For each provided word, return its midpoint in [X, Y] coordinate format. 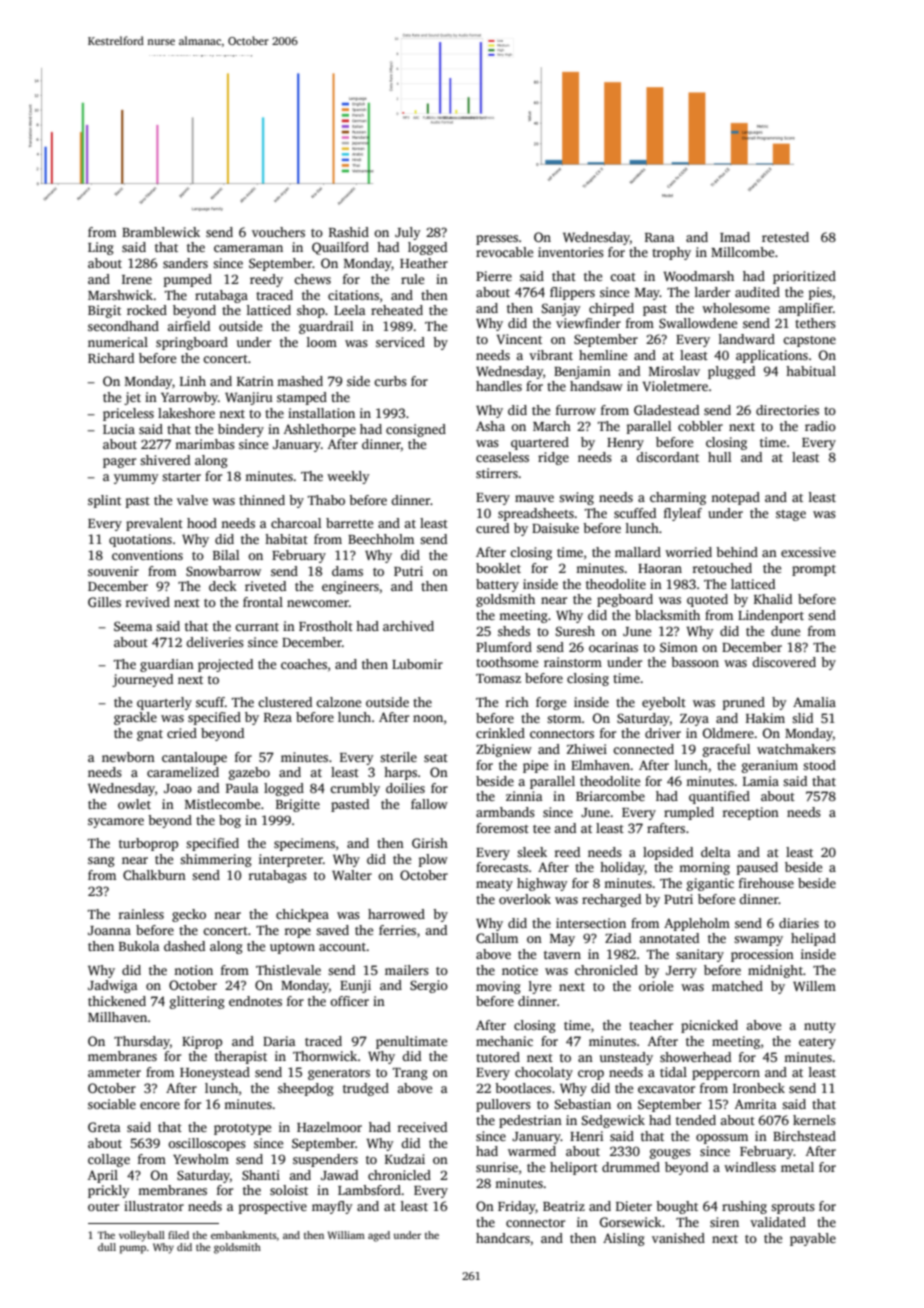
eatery [817, 1043]
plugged [731, 372]
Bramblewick [161, 232]
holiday [622, 868]
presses [497, 240]
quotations [140, 540]
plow [433, 860]
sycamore [116, 823]
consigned [416, 430]
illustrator [154, 1206]
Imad [735, 237]
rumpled [689, 813]
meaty [494, 885]
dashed [184, 946]
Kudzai [405, 1159]
